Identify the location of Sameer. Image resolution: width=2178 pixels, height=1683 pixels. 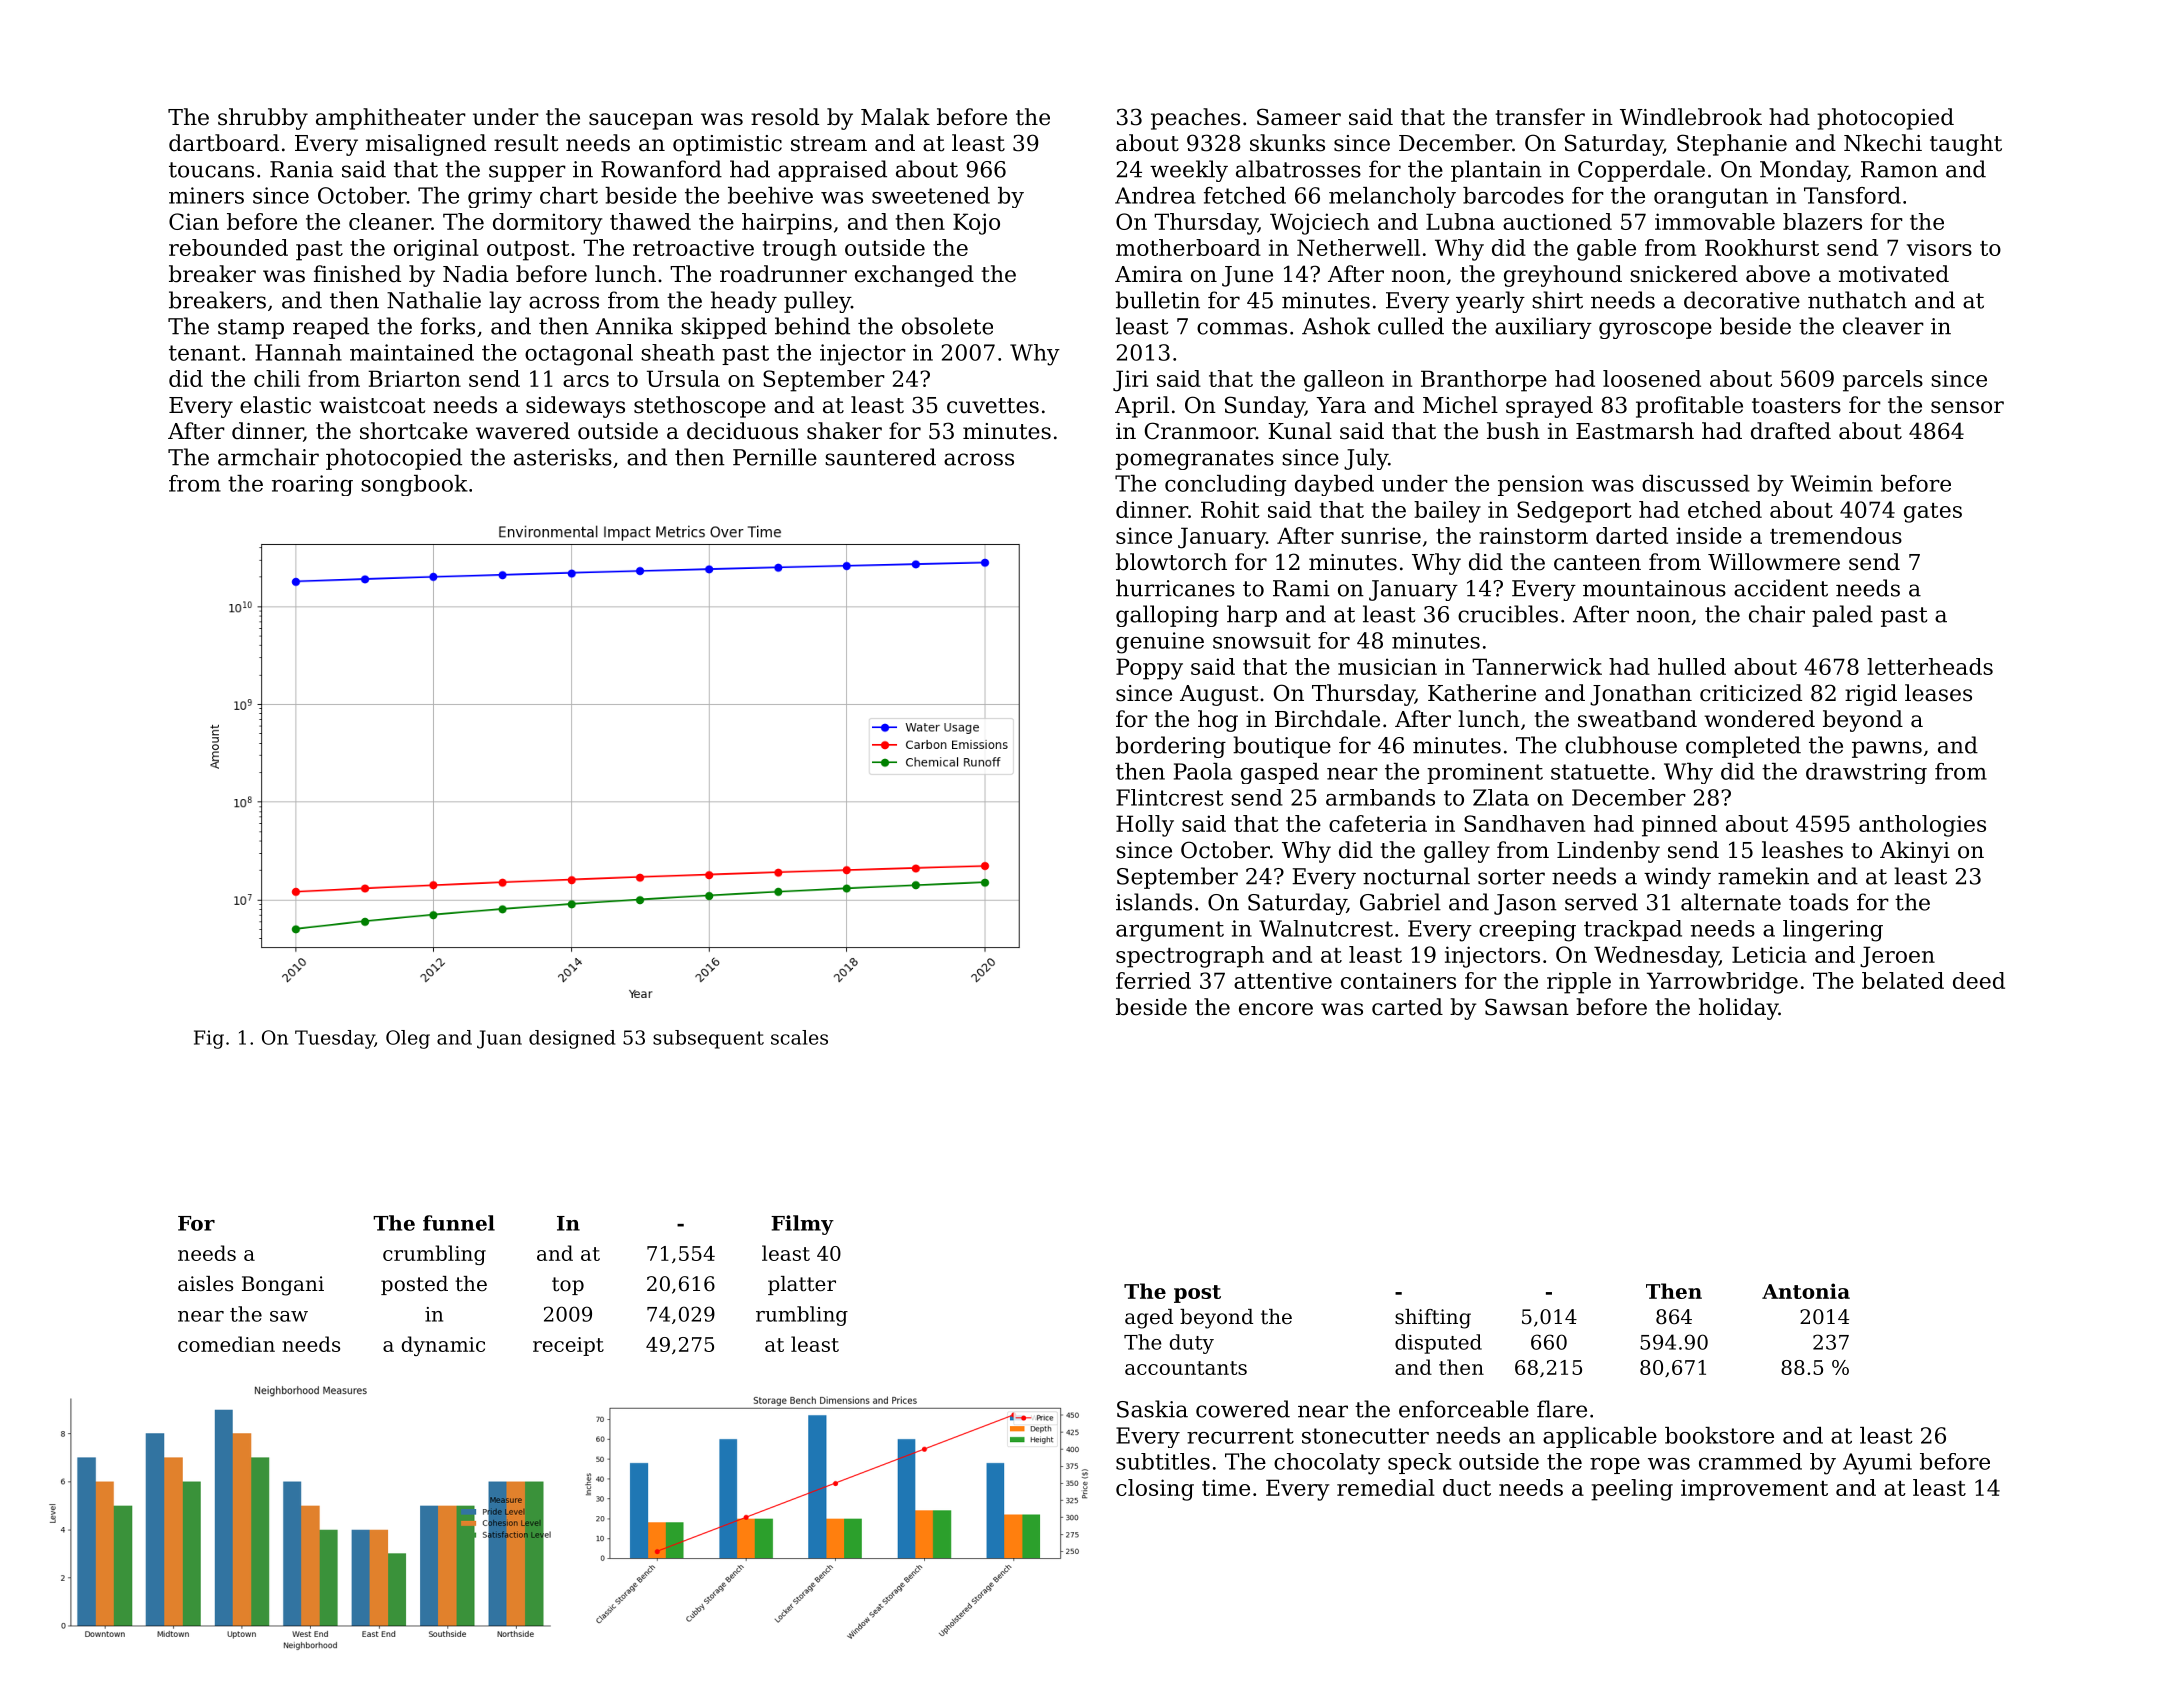
(1299, 117).
